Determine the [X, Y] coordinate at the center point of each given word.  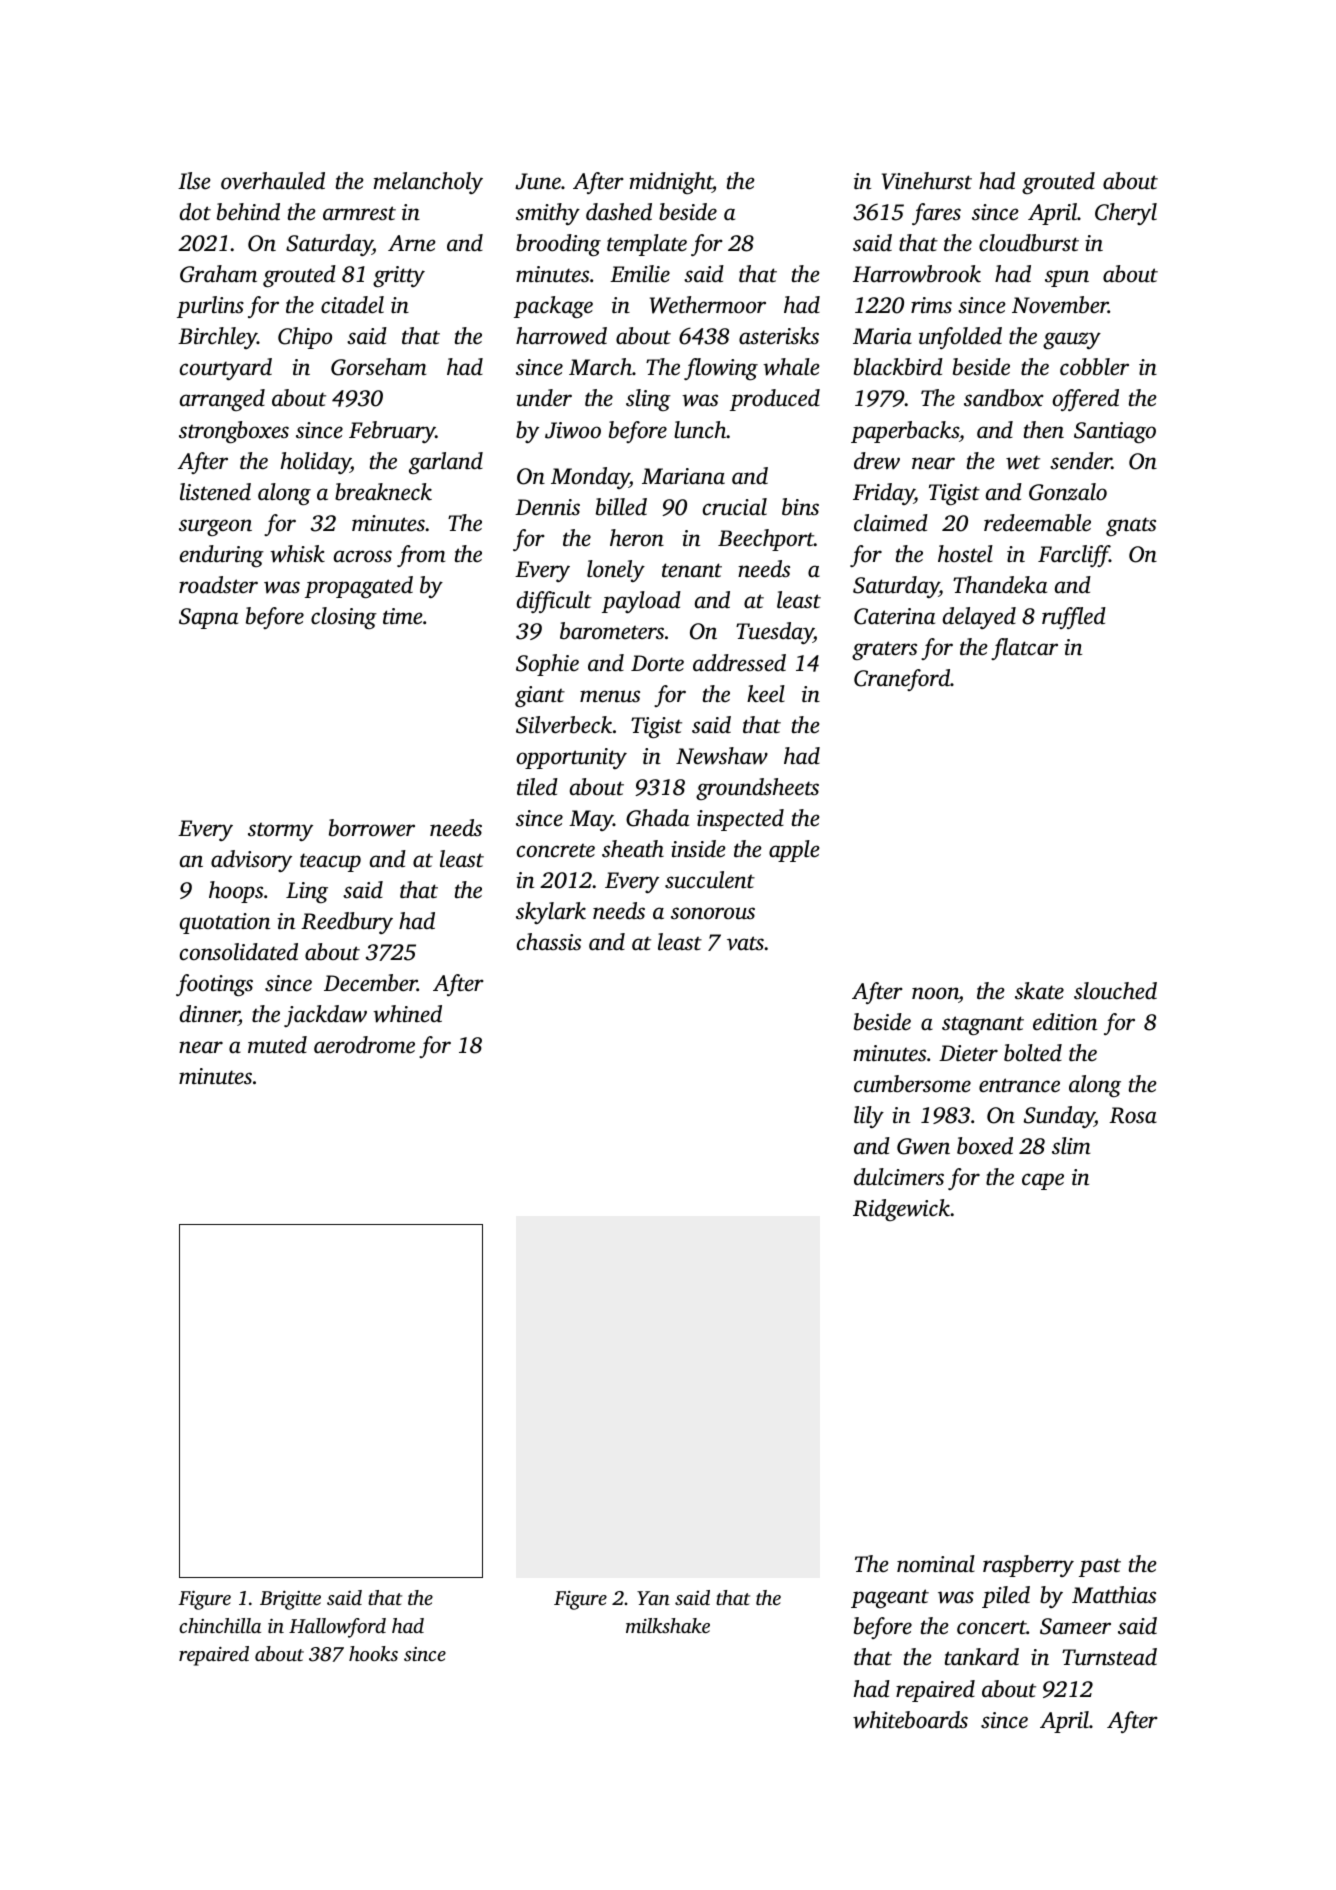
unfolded [960, 338]
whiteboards [910, 1720]
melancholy [428, 183]
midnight [671, 183]
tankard [982, 1657]
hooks [373, 1653]
